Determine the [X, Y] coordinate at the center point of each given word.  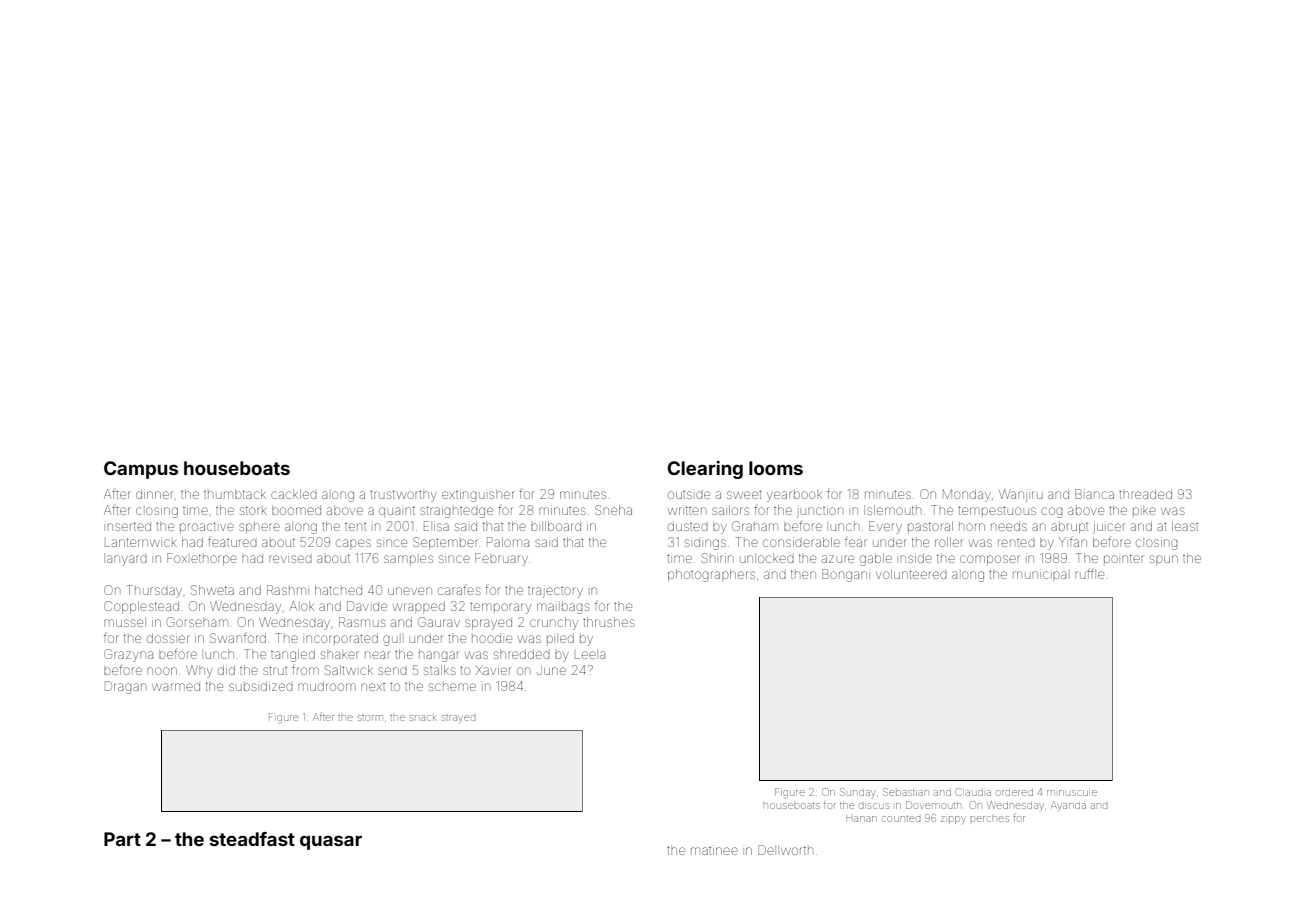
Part [122, 839]
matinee [714, 850]
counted [902, 819]
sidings [705, 544]
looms [776, 468]
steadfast [252, 839]
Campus [141, 470]
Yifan [1073, 541]
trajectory [555, 592]
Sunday [858, 793]
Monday [967, 495]
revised [290, 559]
